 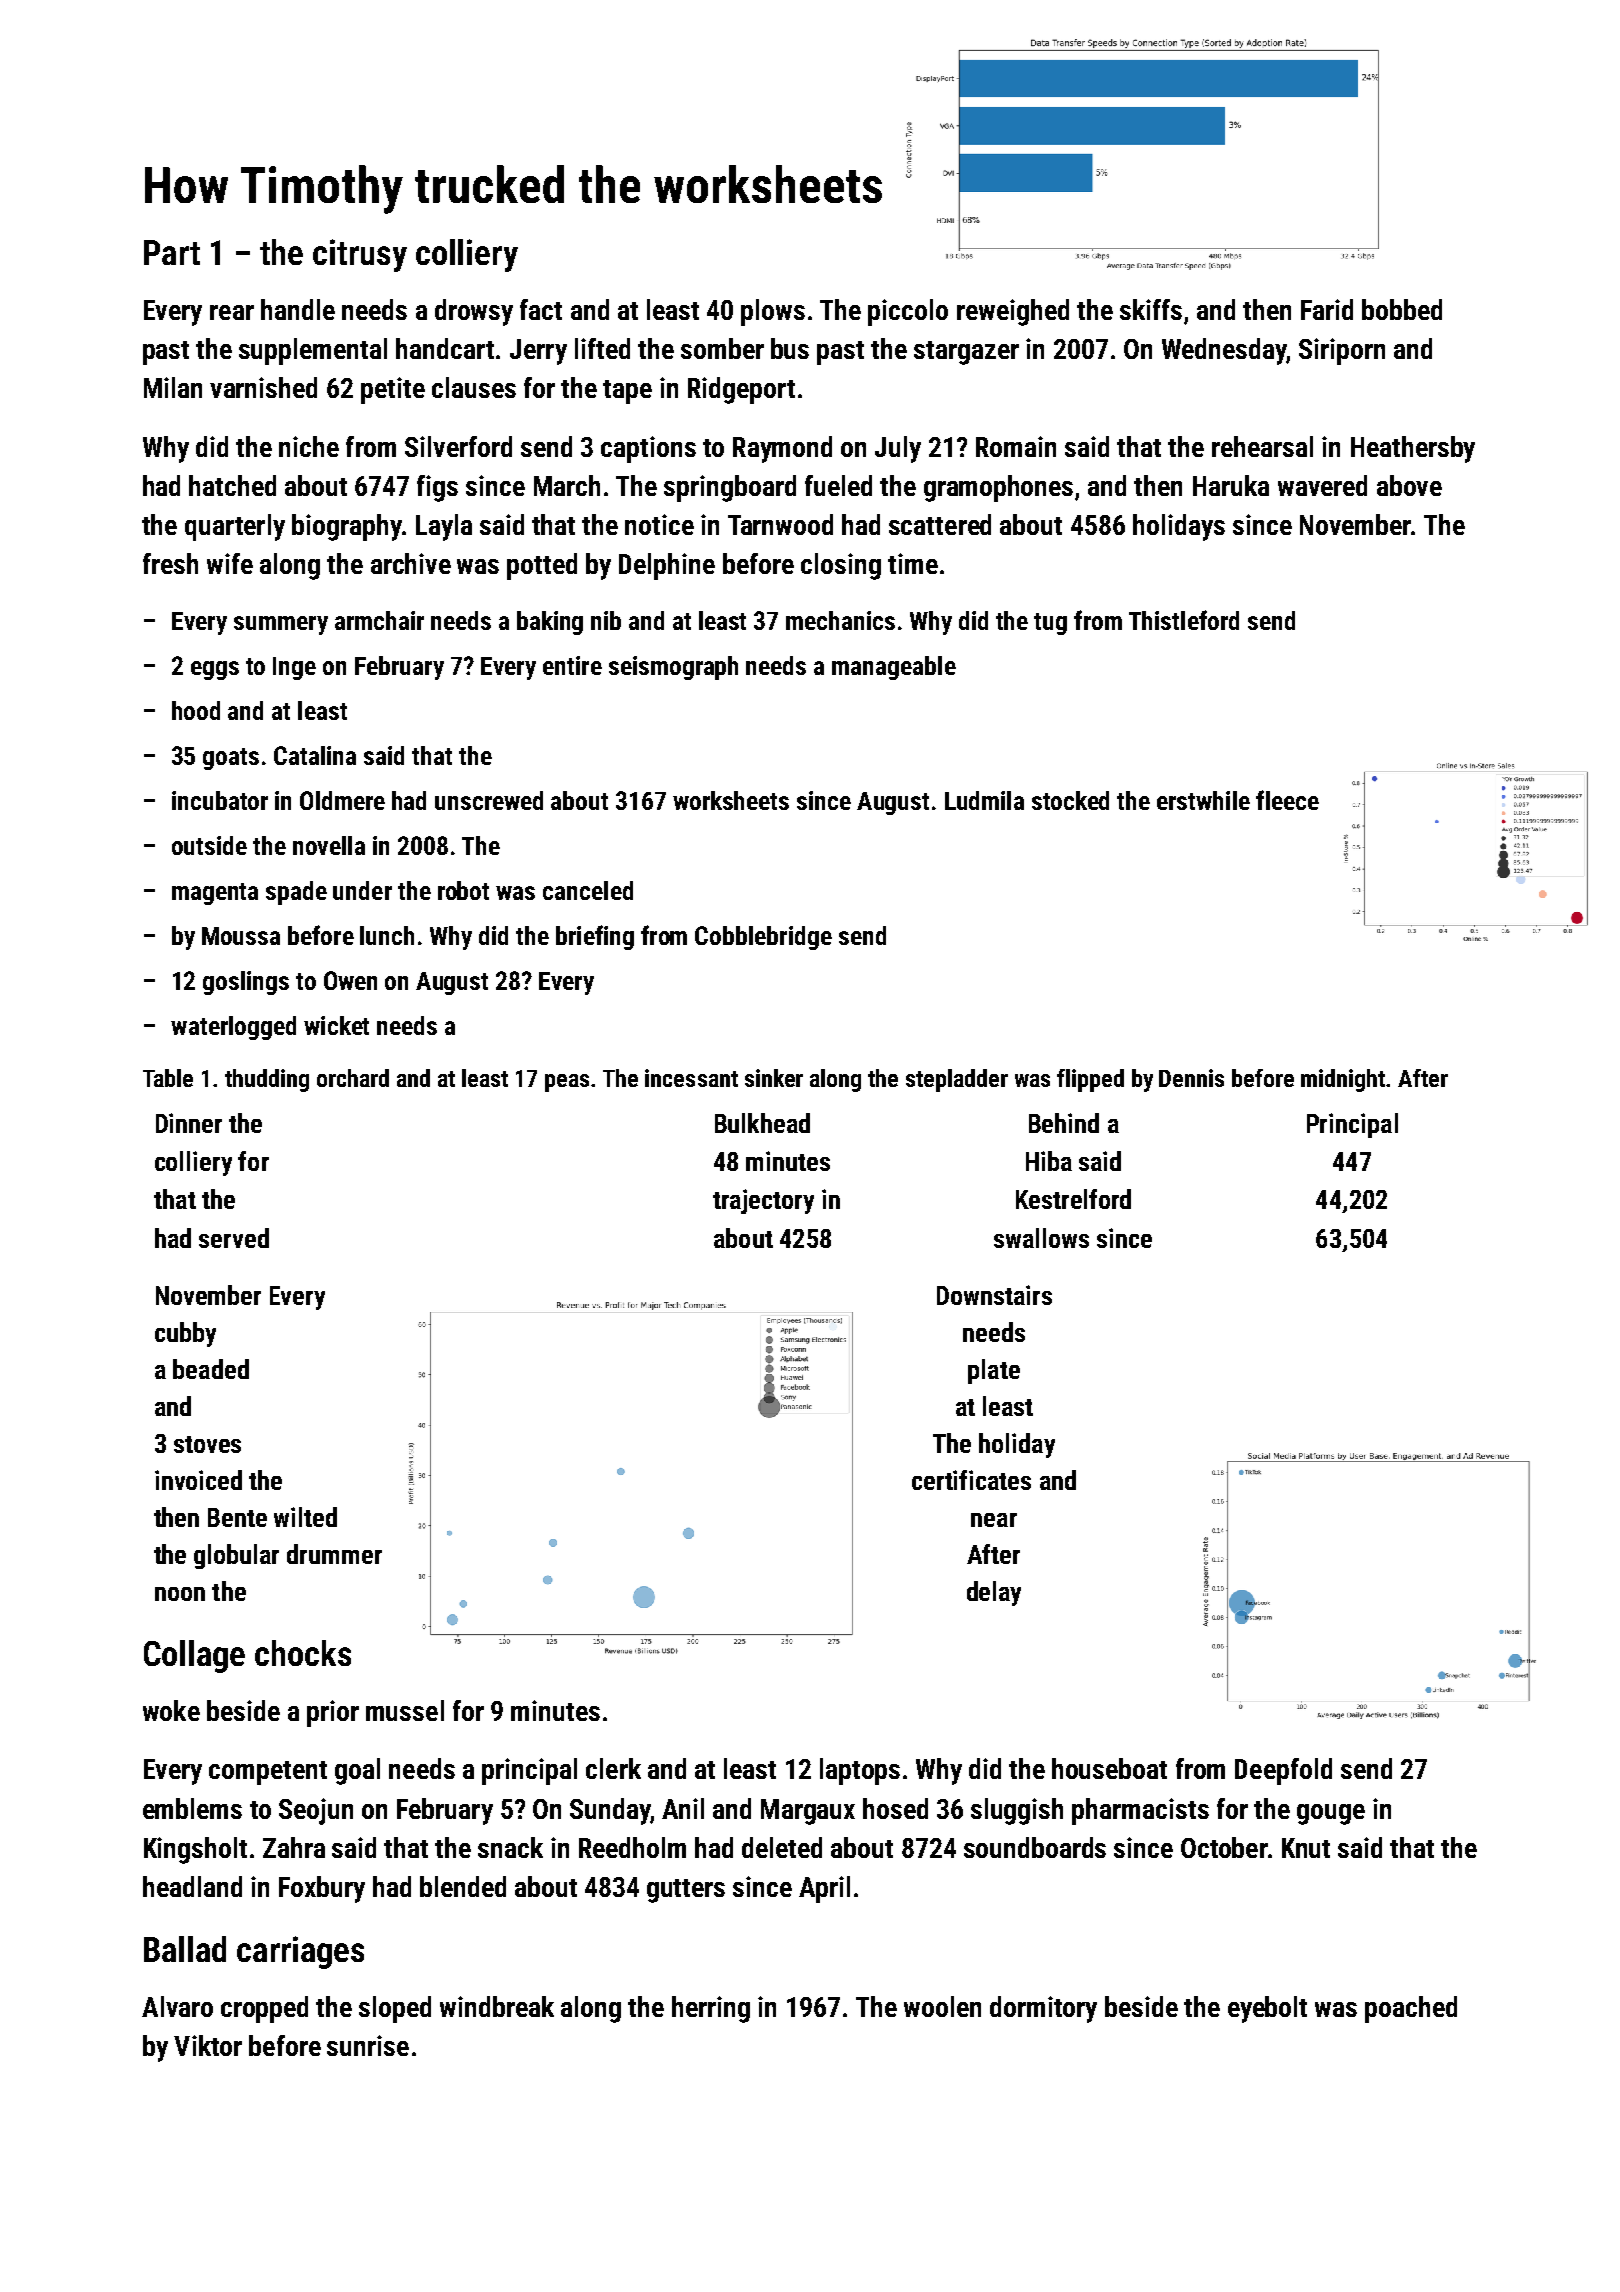 I want to click on Deepfold, so click(x=1283, y=1771).
